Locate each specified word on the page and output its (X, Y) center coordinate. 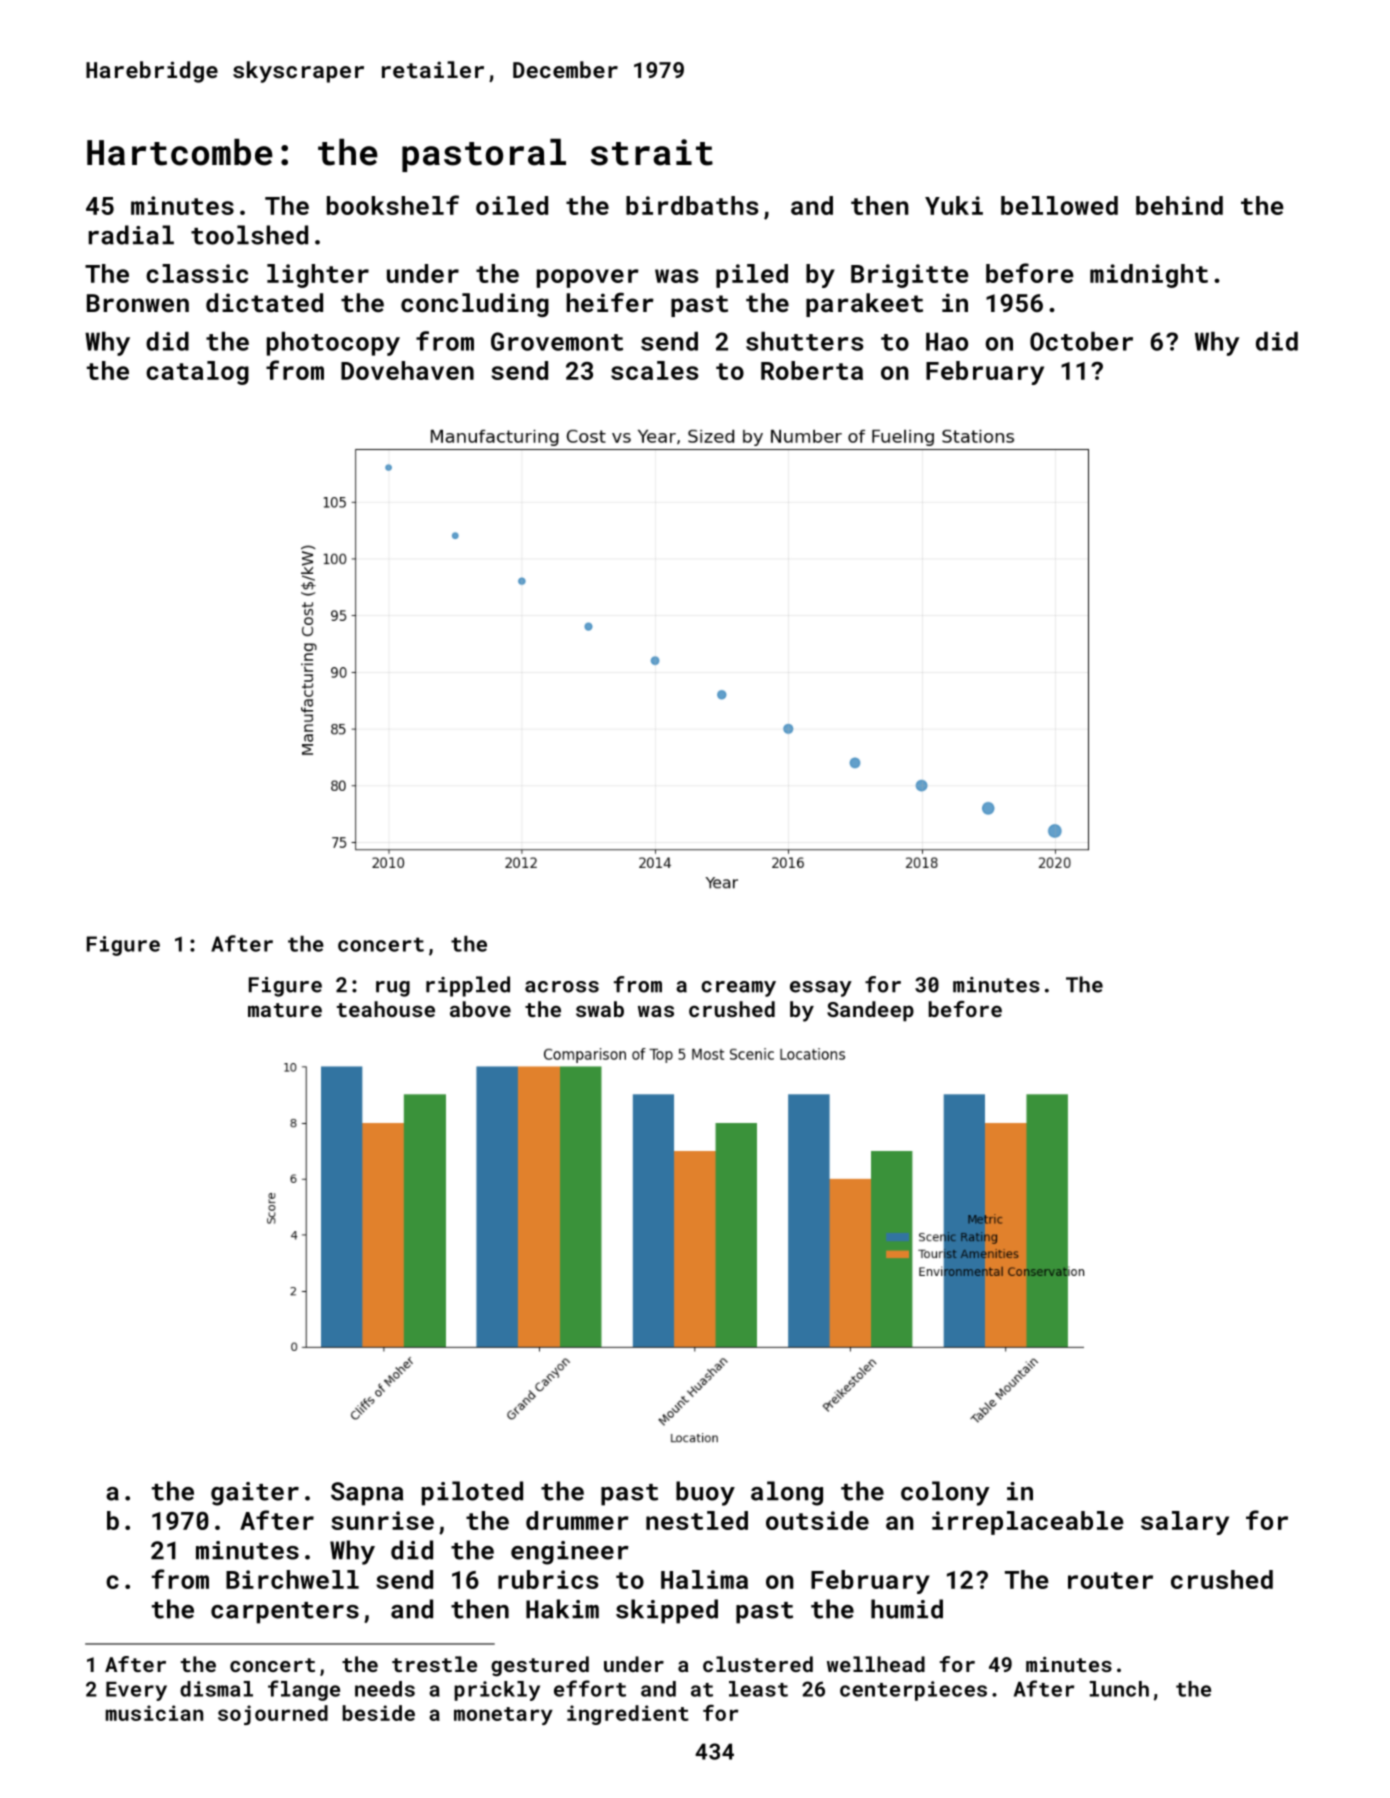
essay (821, 989)
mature (285, 1010)
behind (1179, 205)
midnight (1149, 276)
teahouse (386, 1009)
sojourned (273, 1715)
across (562, 987)
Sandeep (870, 1011)
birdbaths (692, 205)
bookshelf (393, 205)
